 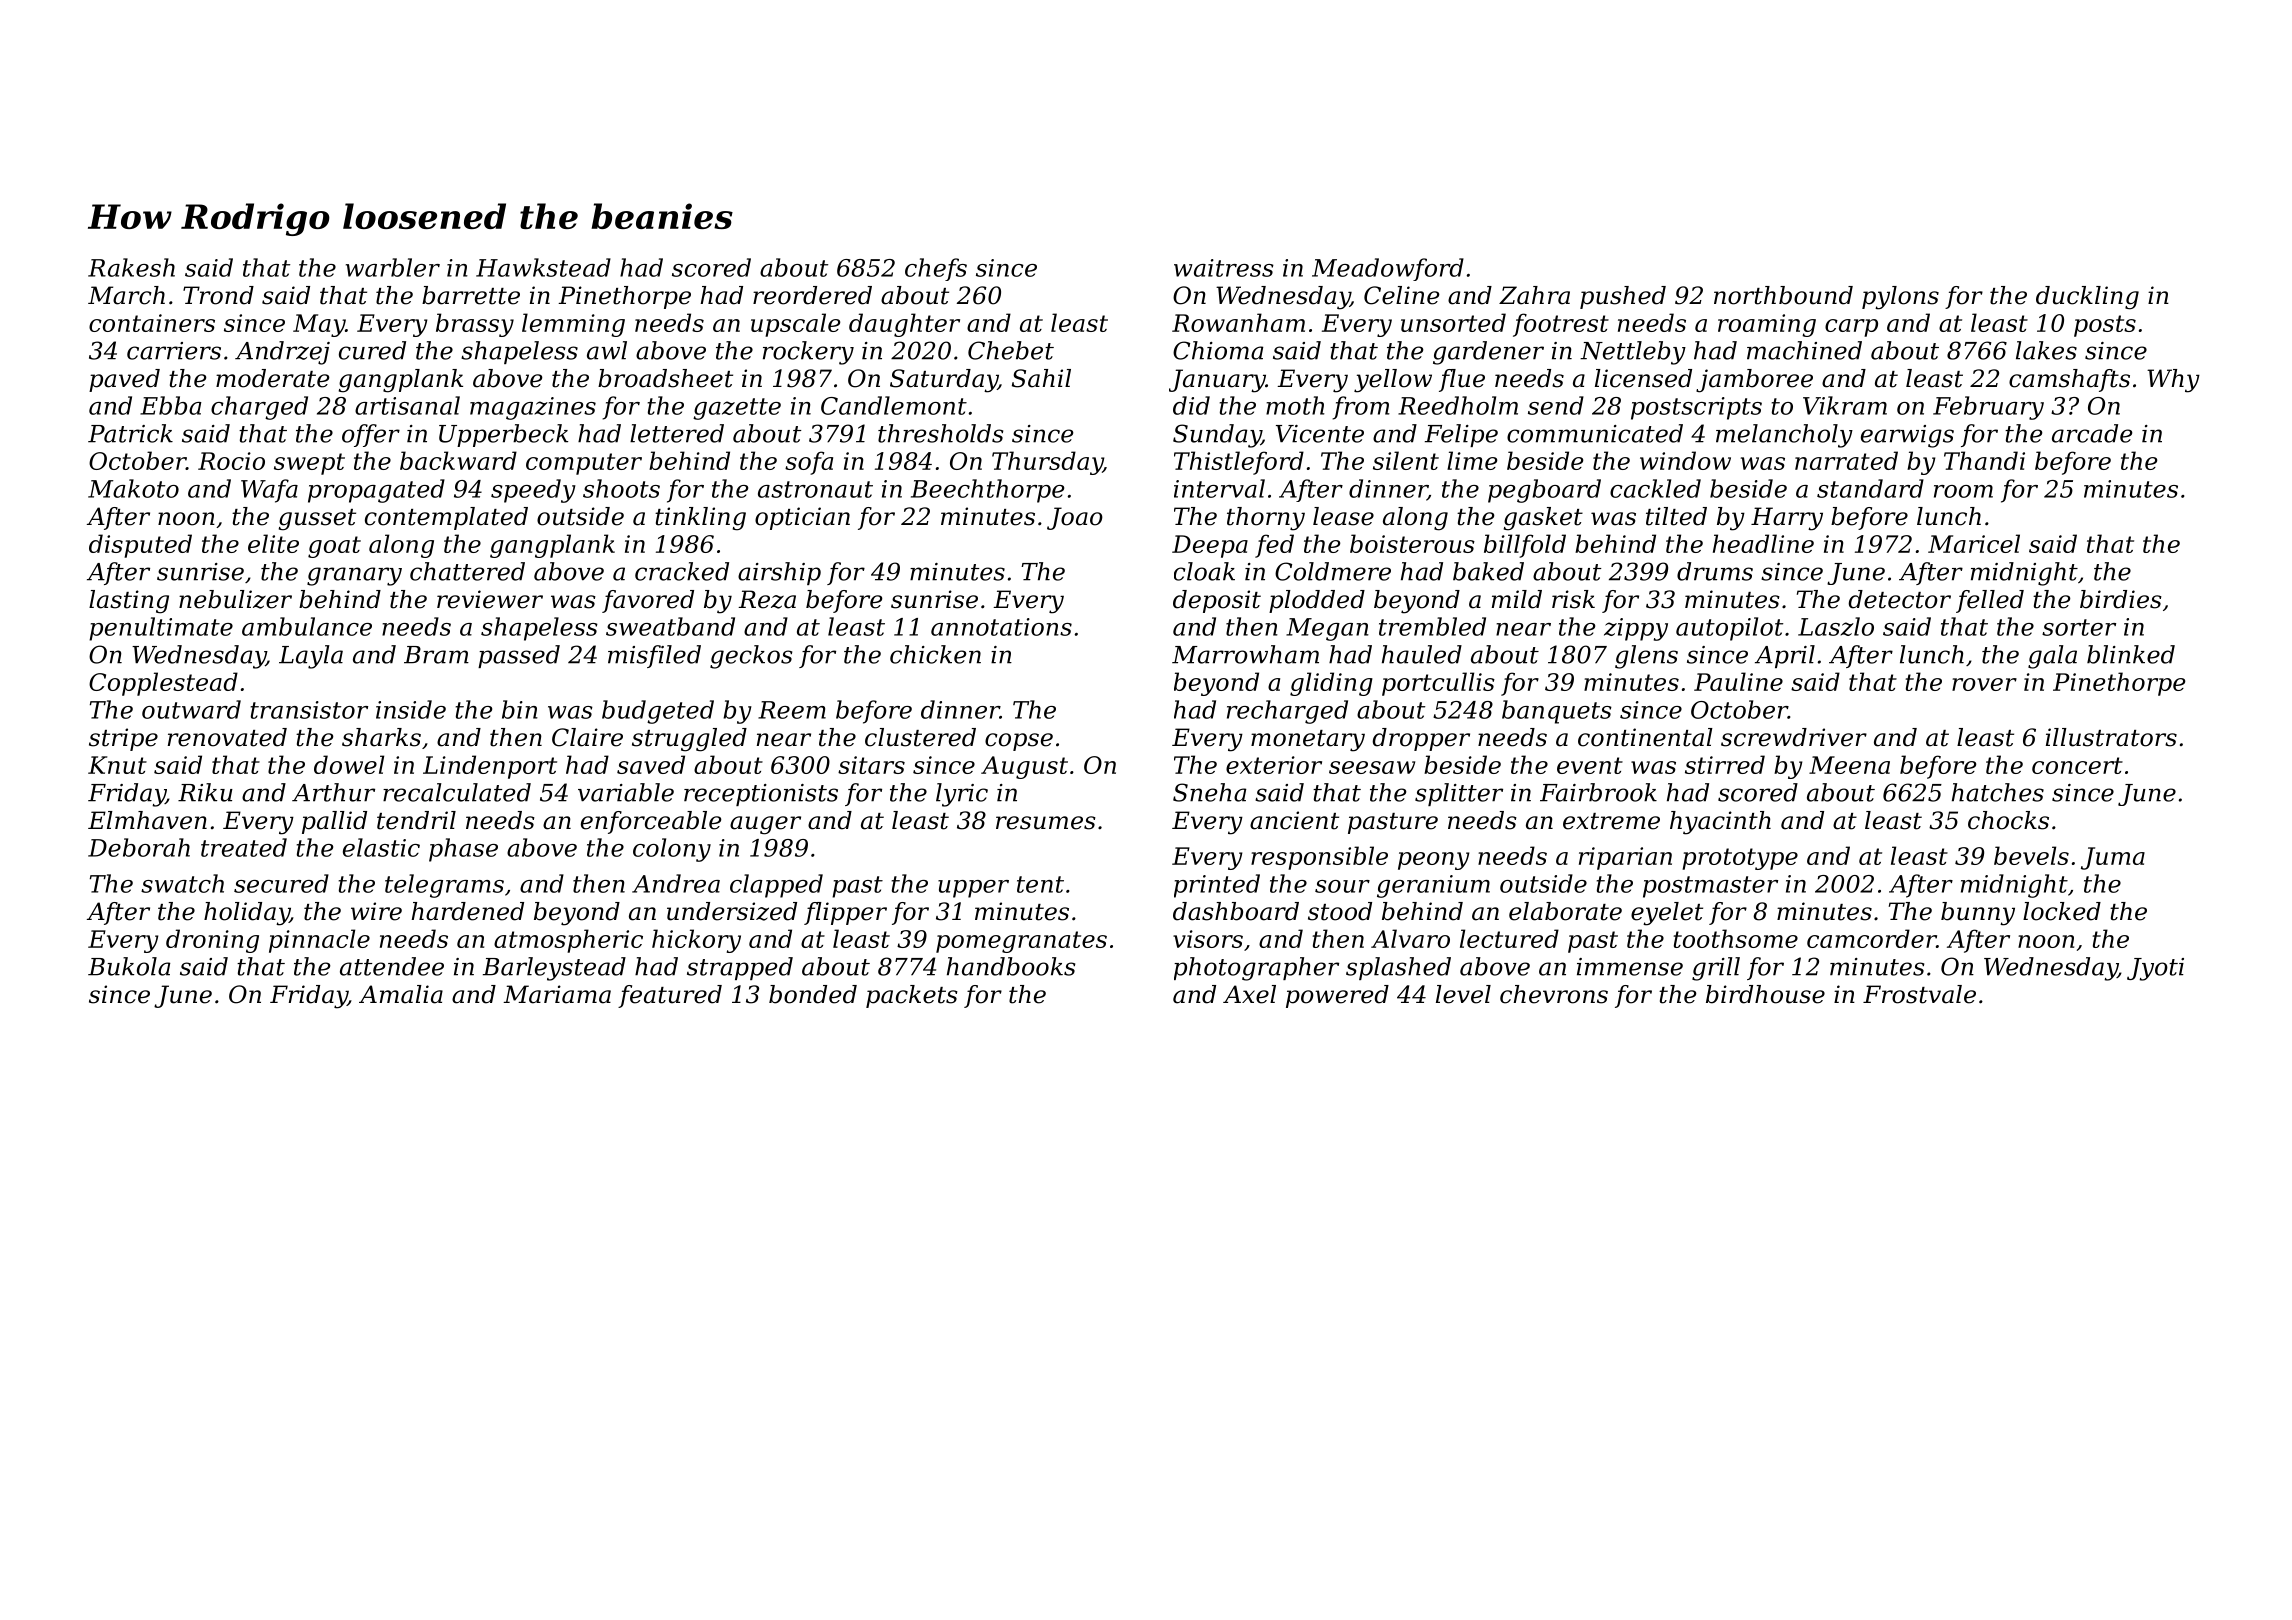 What do you see at coordinates (1765, 994) in the screenshot?
I see `birdhouse` at bounding box center [1765, 994].
